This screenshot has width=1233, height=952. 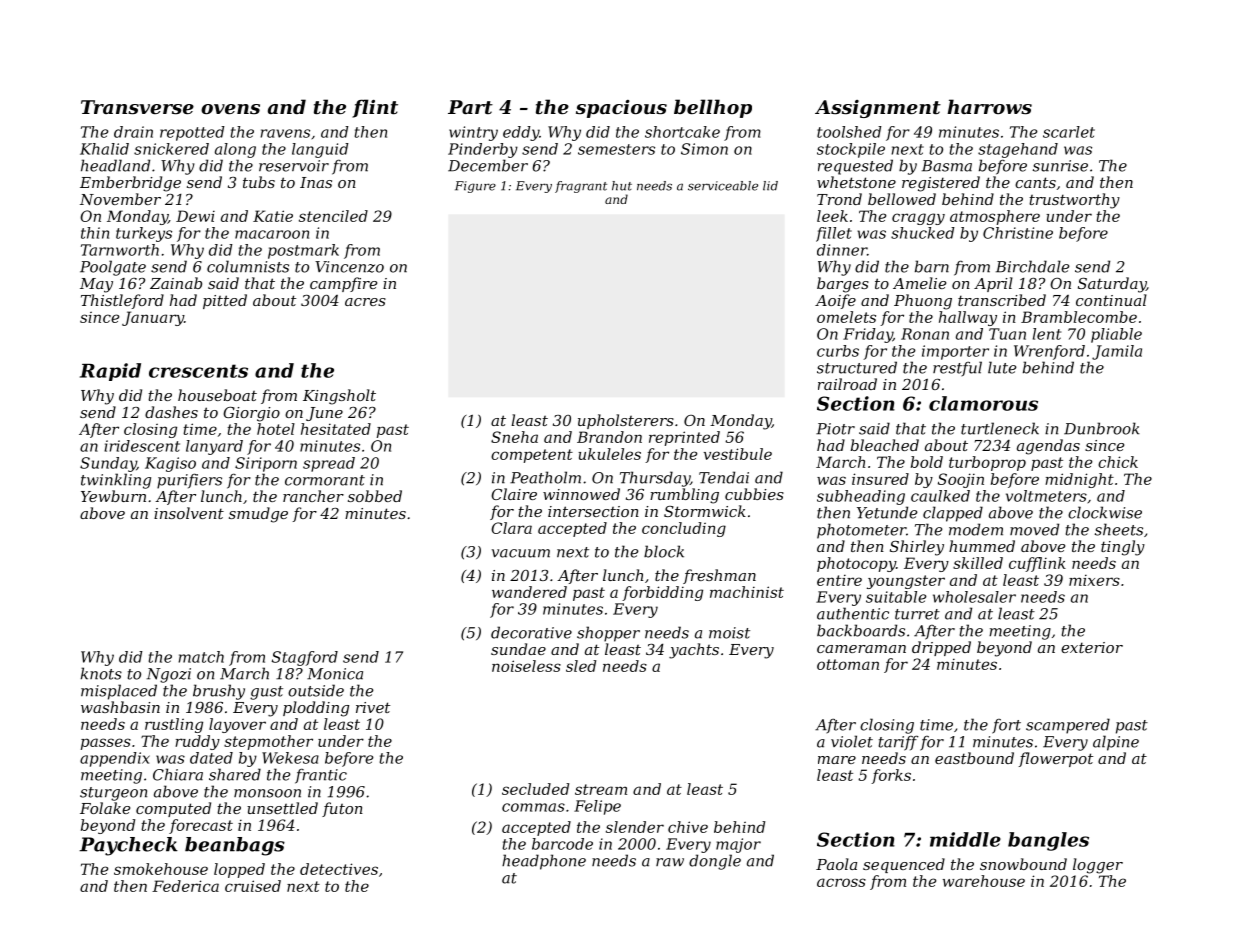 I want to click on detectives, so click(x=339, y=869).
